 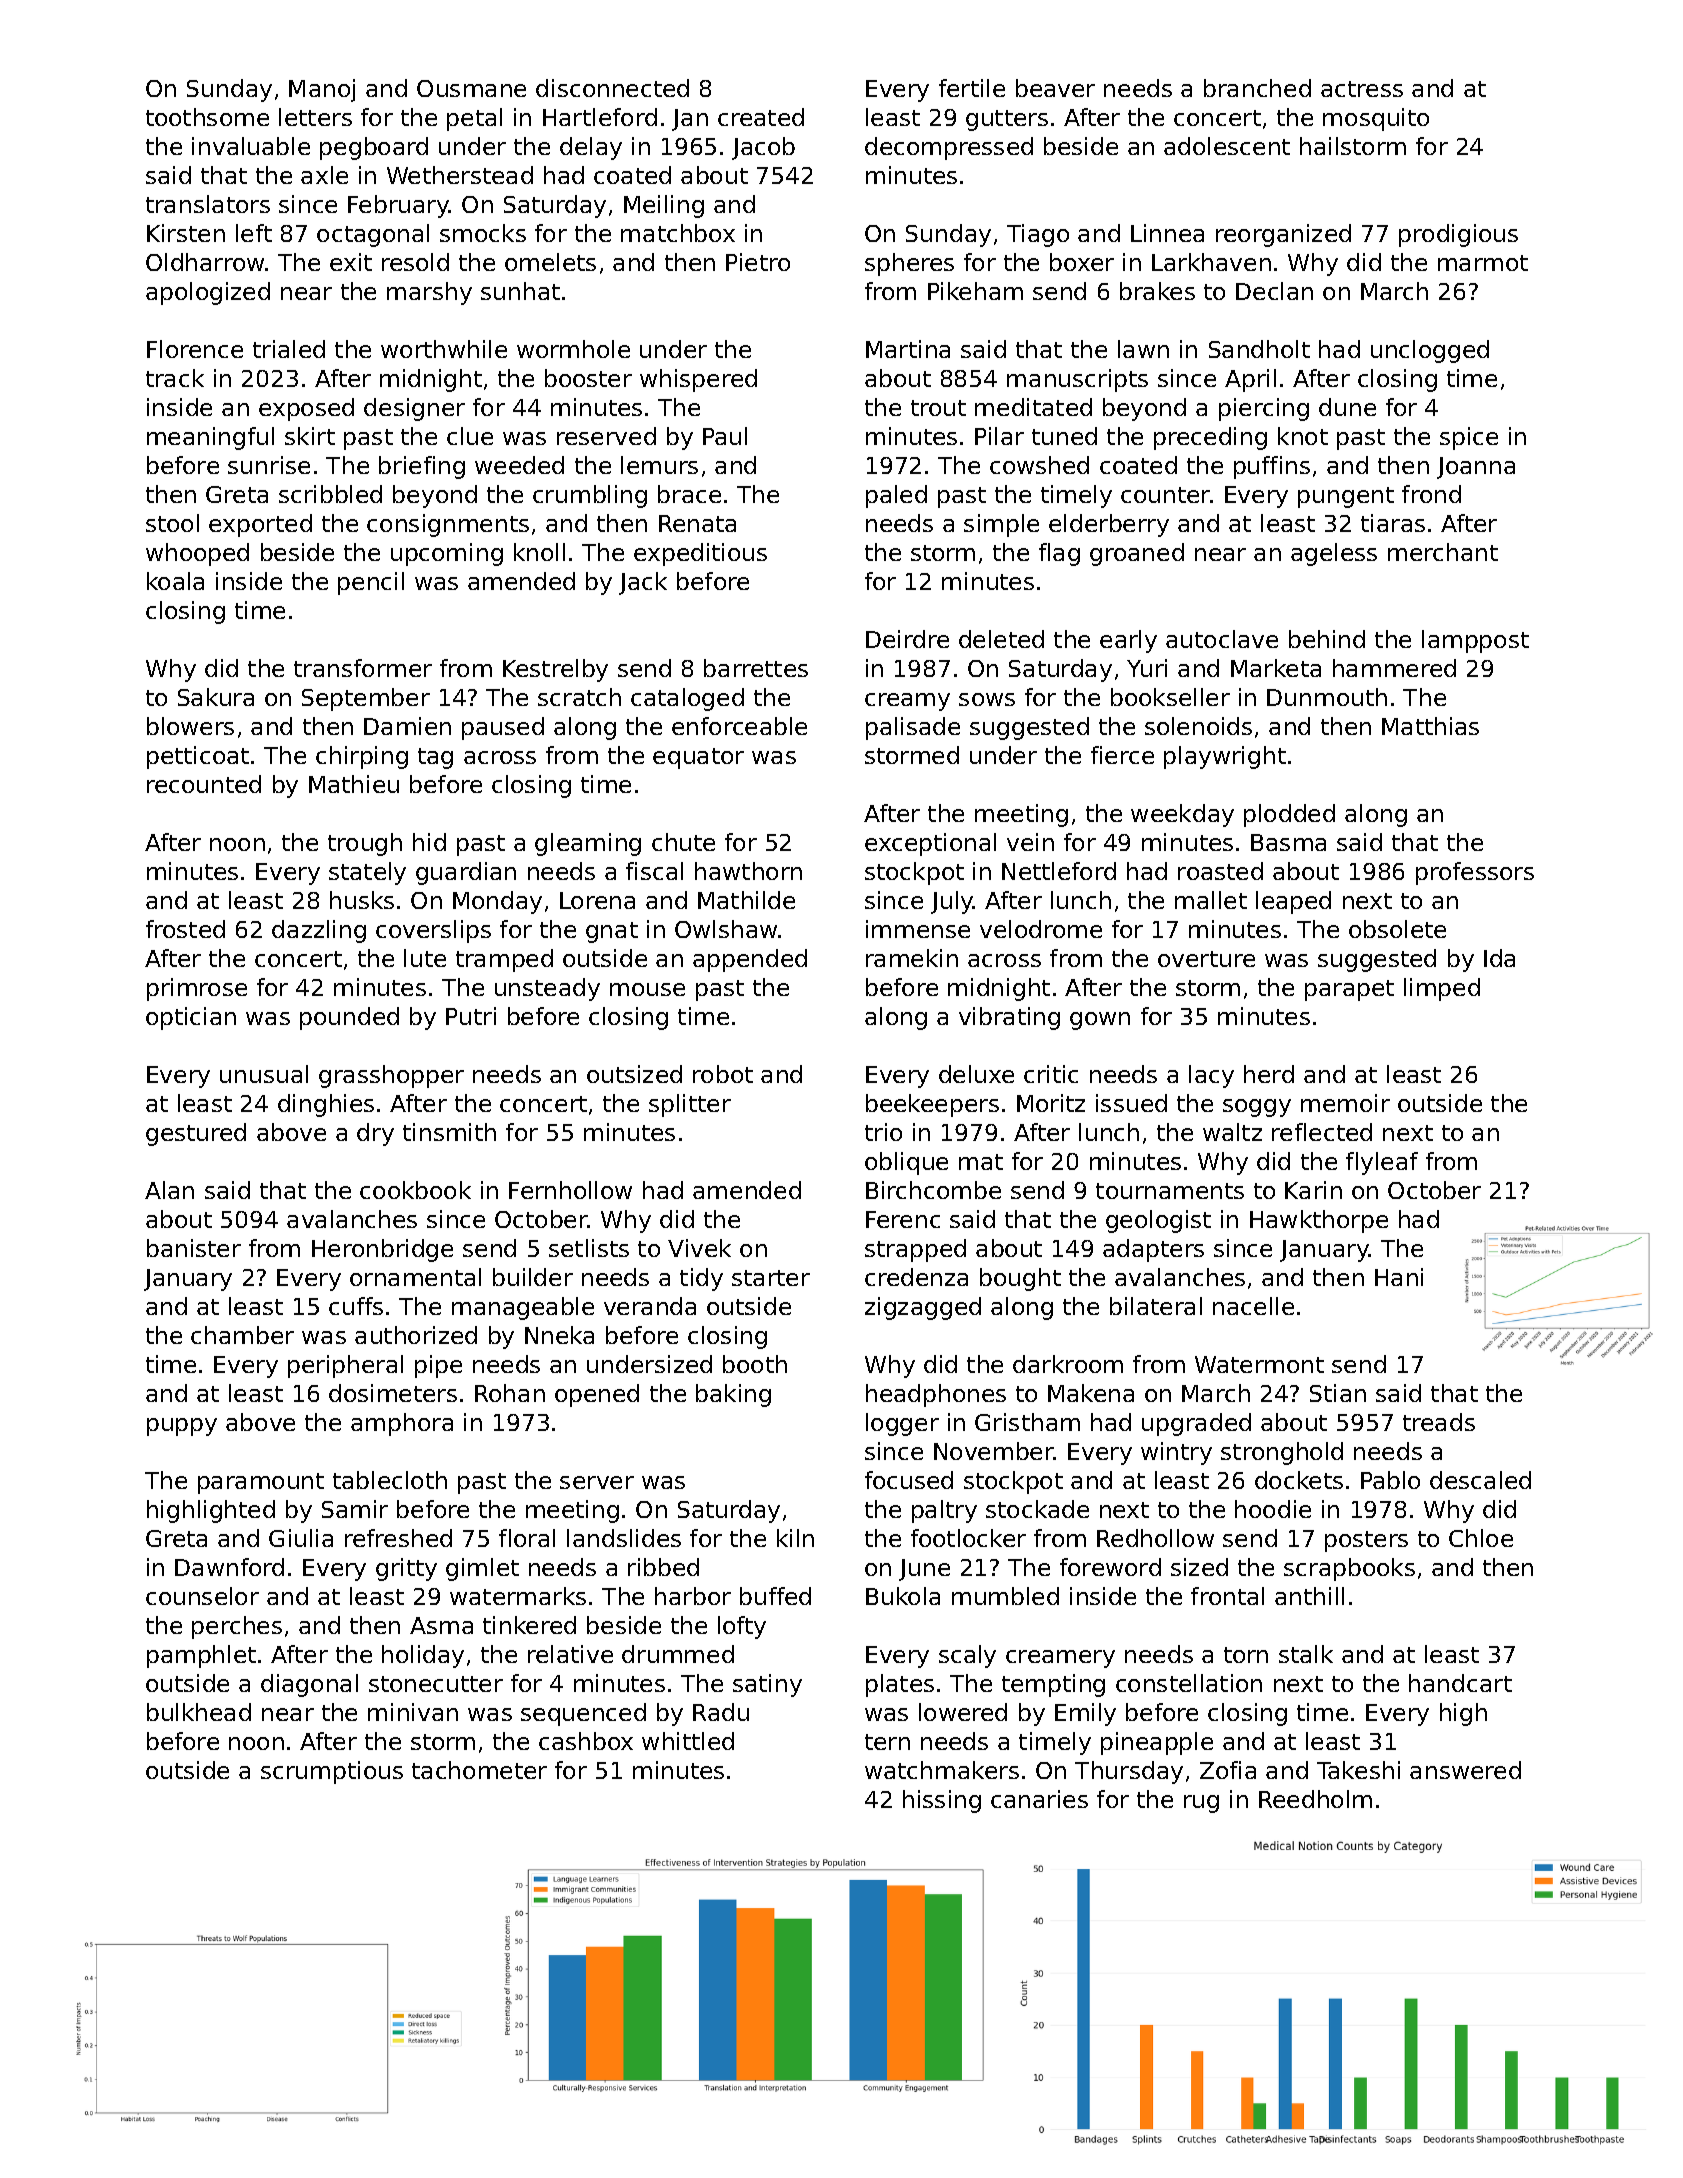 I want to click on frontal, so click(x=1227, y=1596).
